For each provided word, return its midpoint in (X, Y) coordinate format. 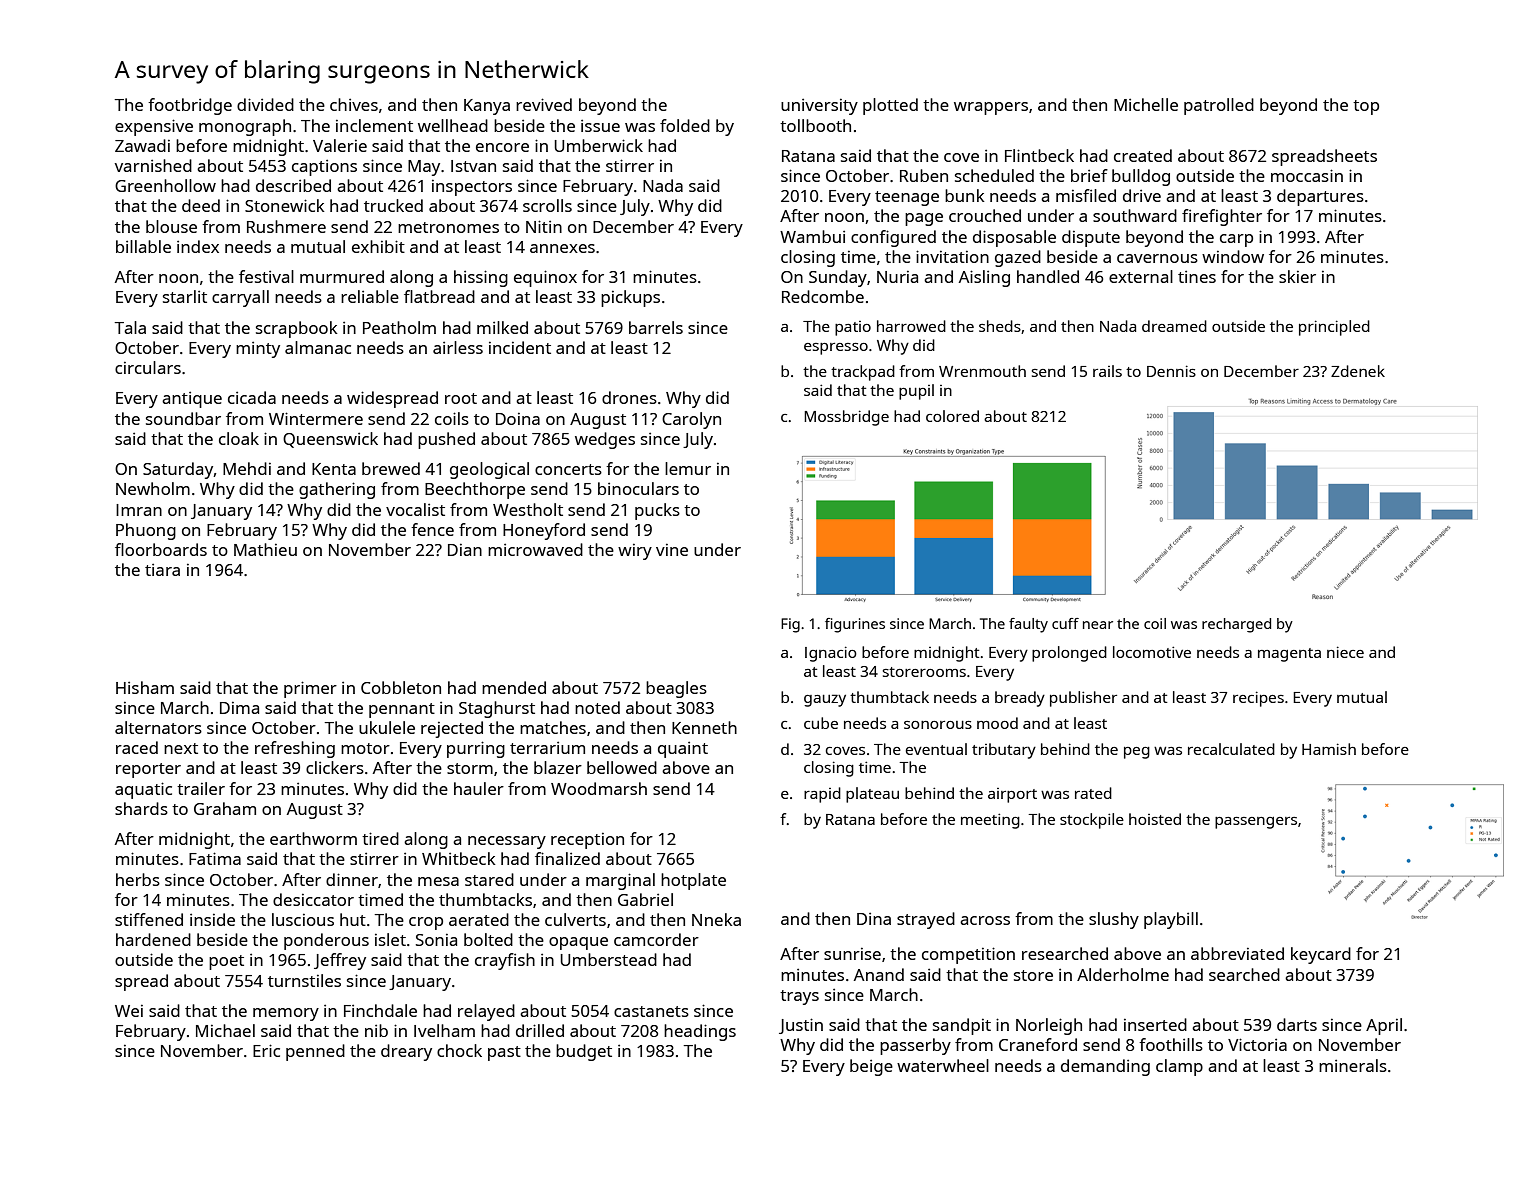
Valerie (340, 145)
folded (685, 125)
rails (1107, 371)
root (461, 398)
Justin (801, 1026)
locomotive (1152, 652)
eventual (936, 749)
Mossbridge (846, 418)
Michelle (1146, 104)
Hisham (145, 687)
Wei (129, 1011)
